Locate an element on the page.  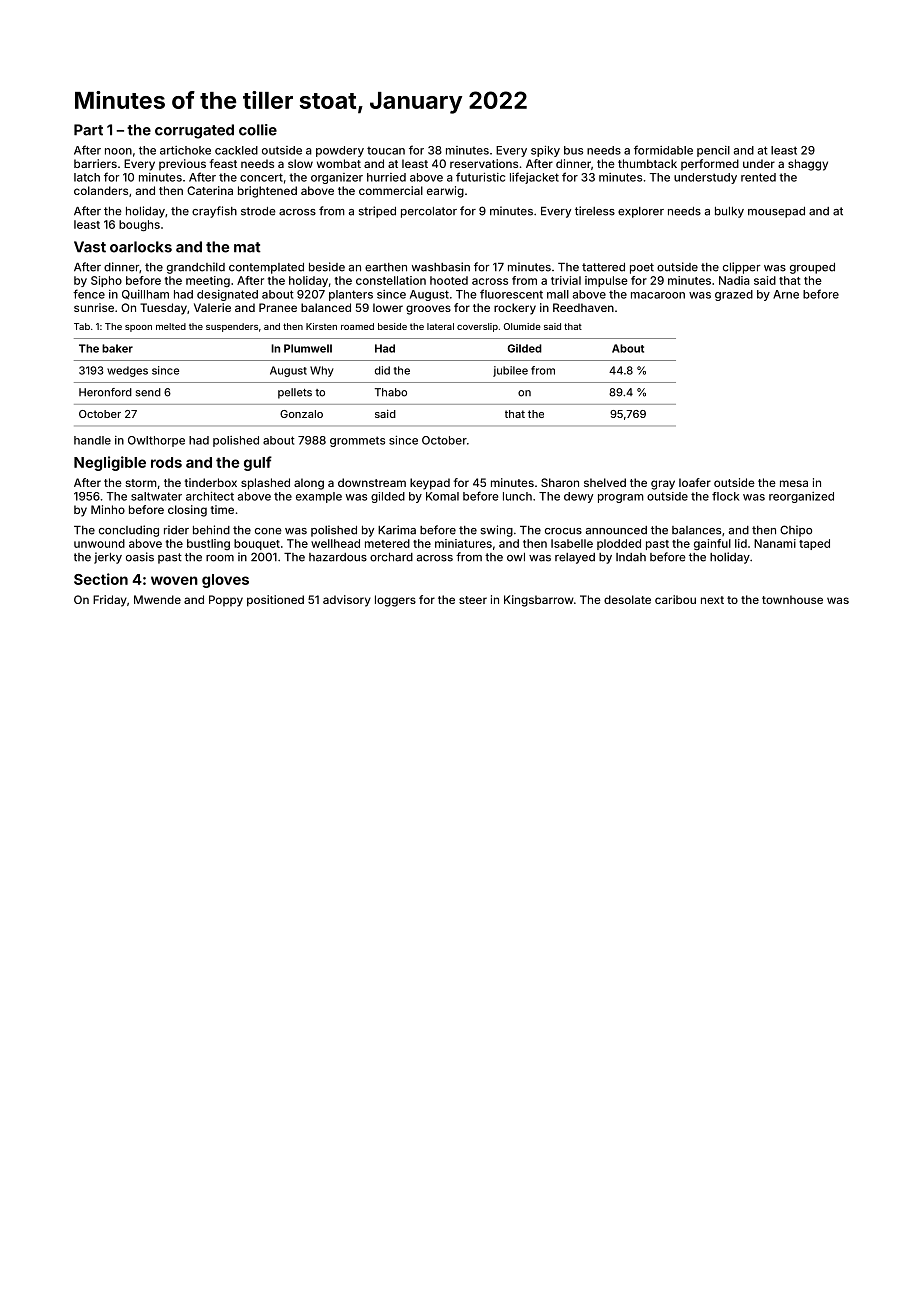
bustling is located at coordinates (208, 544).
